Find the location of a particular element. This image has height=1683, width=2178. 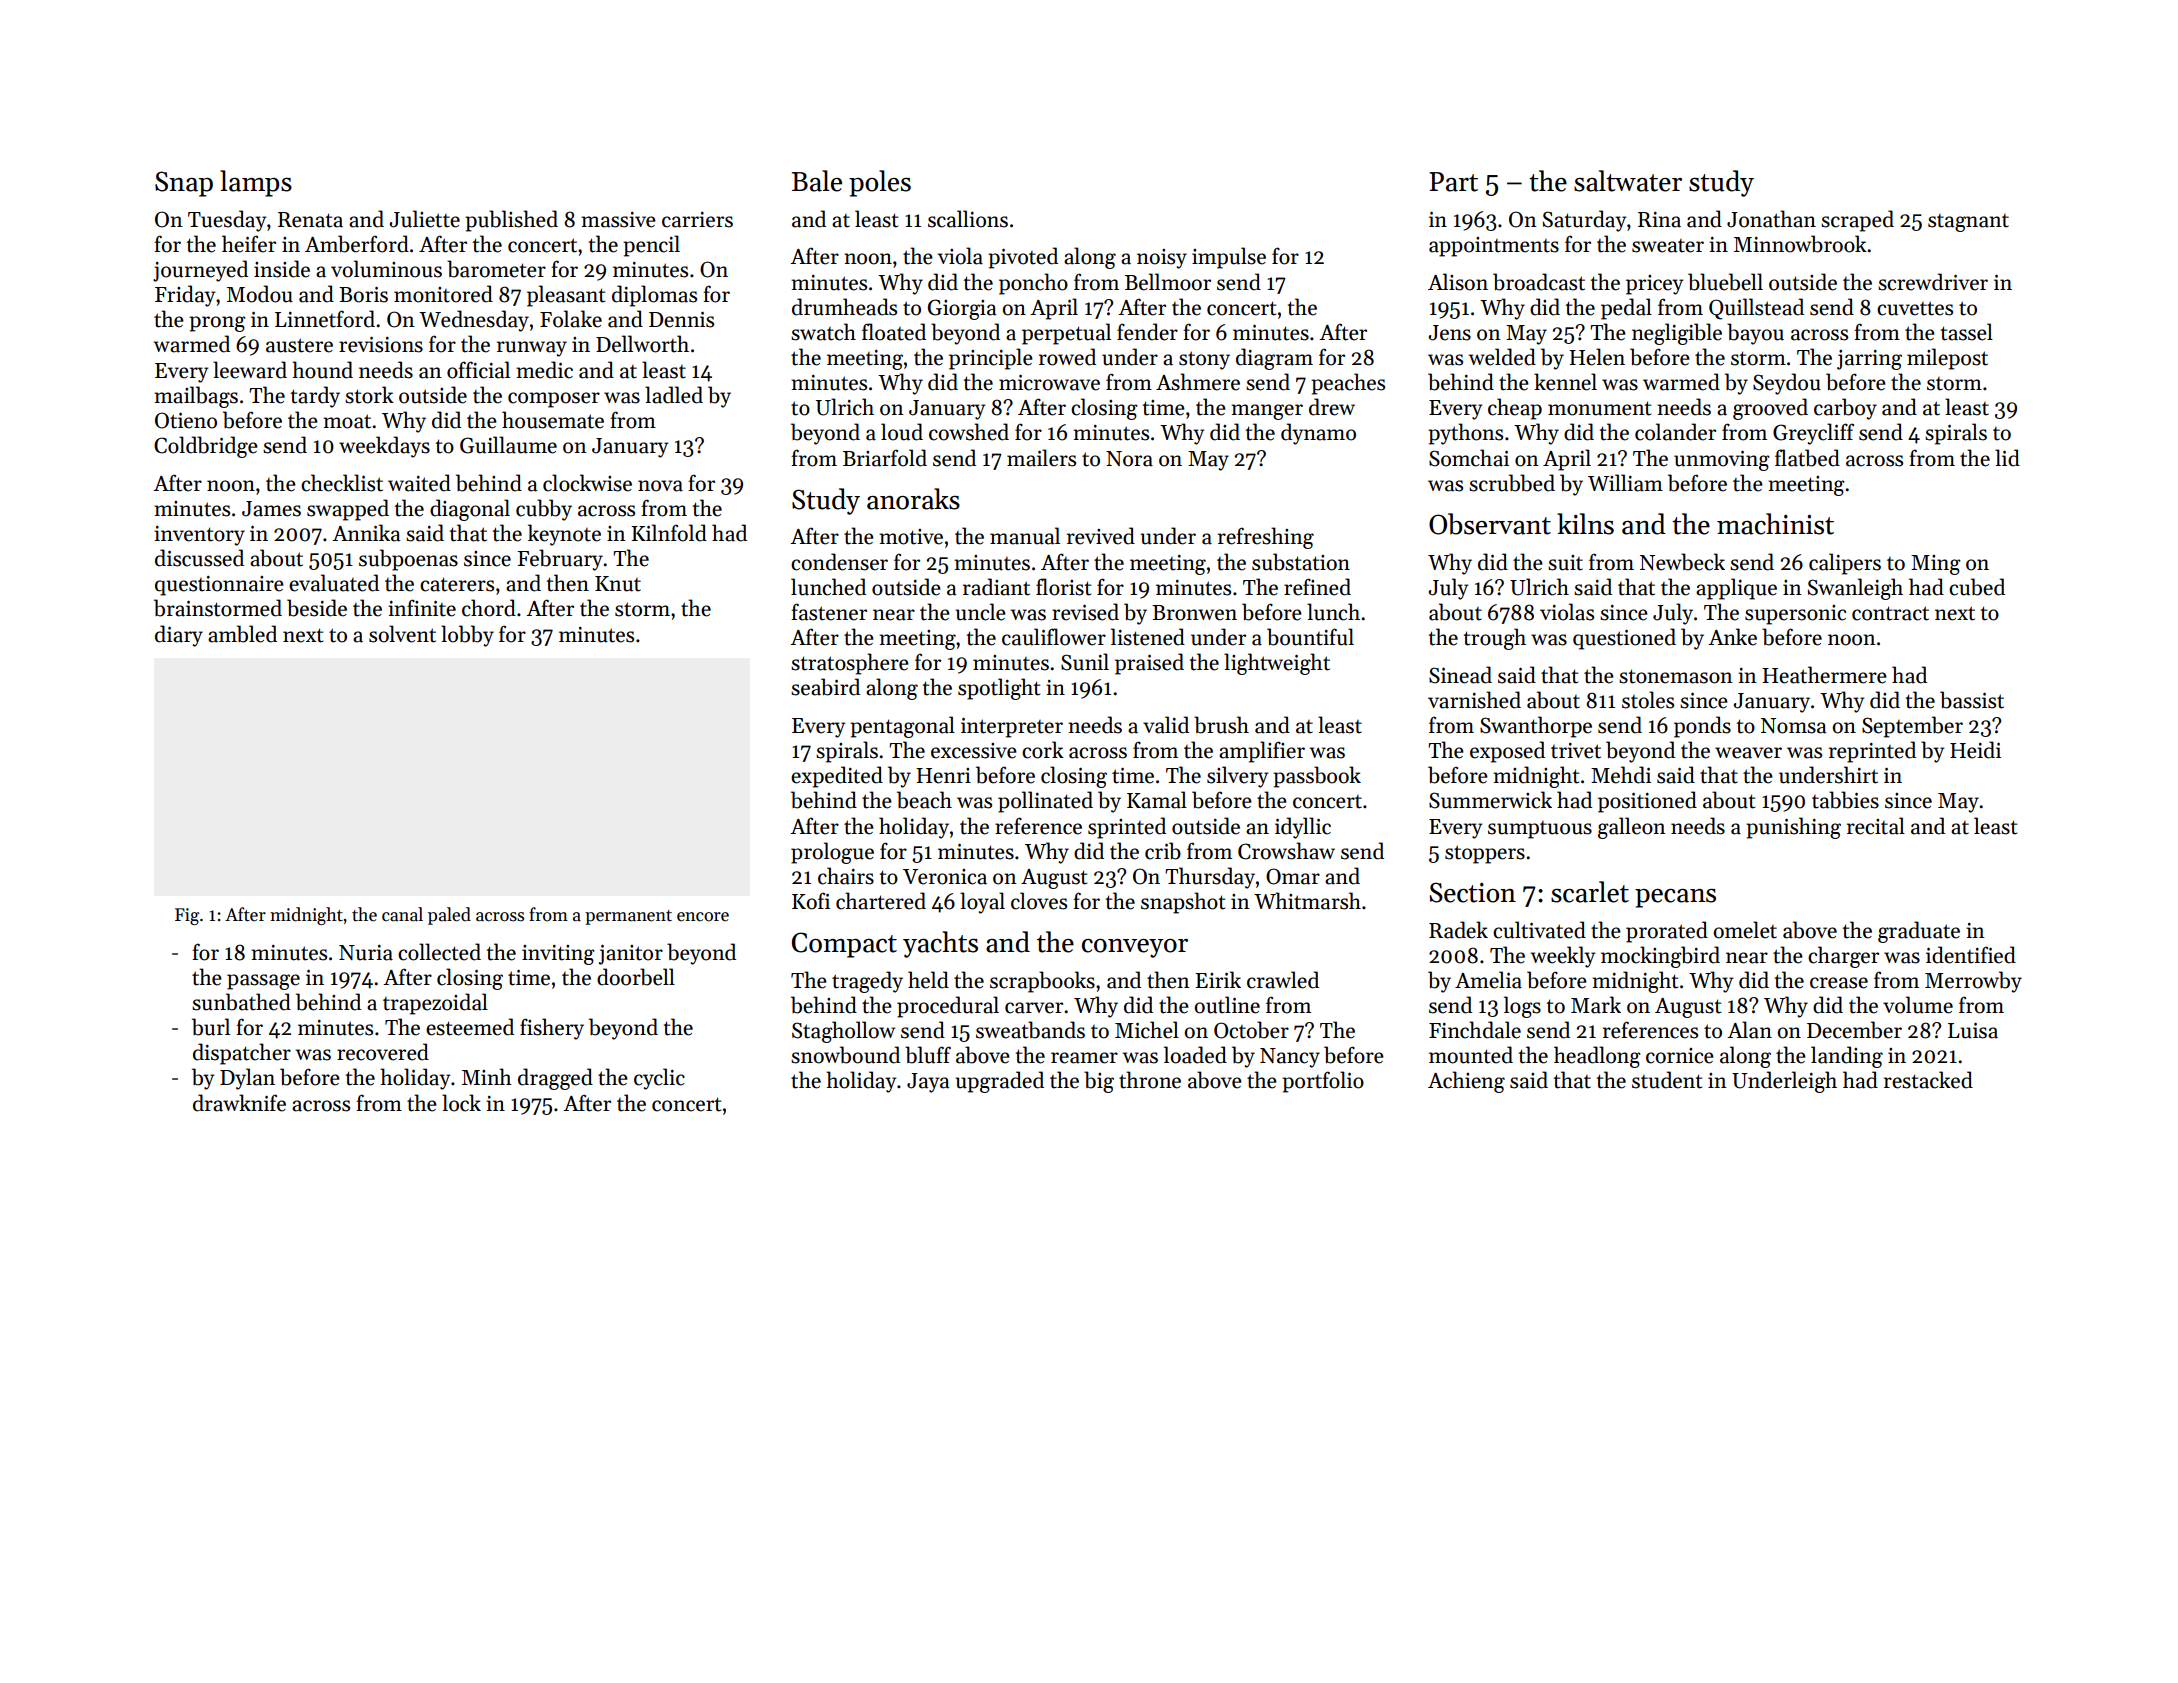

lamps is located at coordinates (256, 183).
